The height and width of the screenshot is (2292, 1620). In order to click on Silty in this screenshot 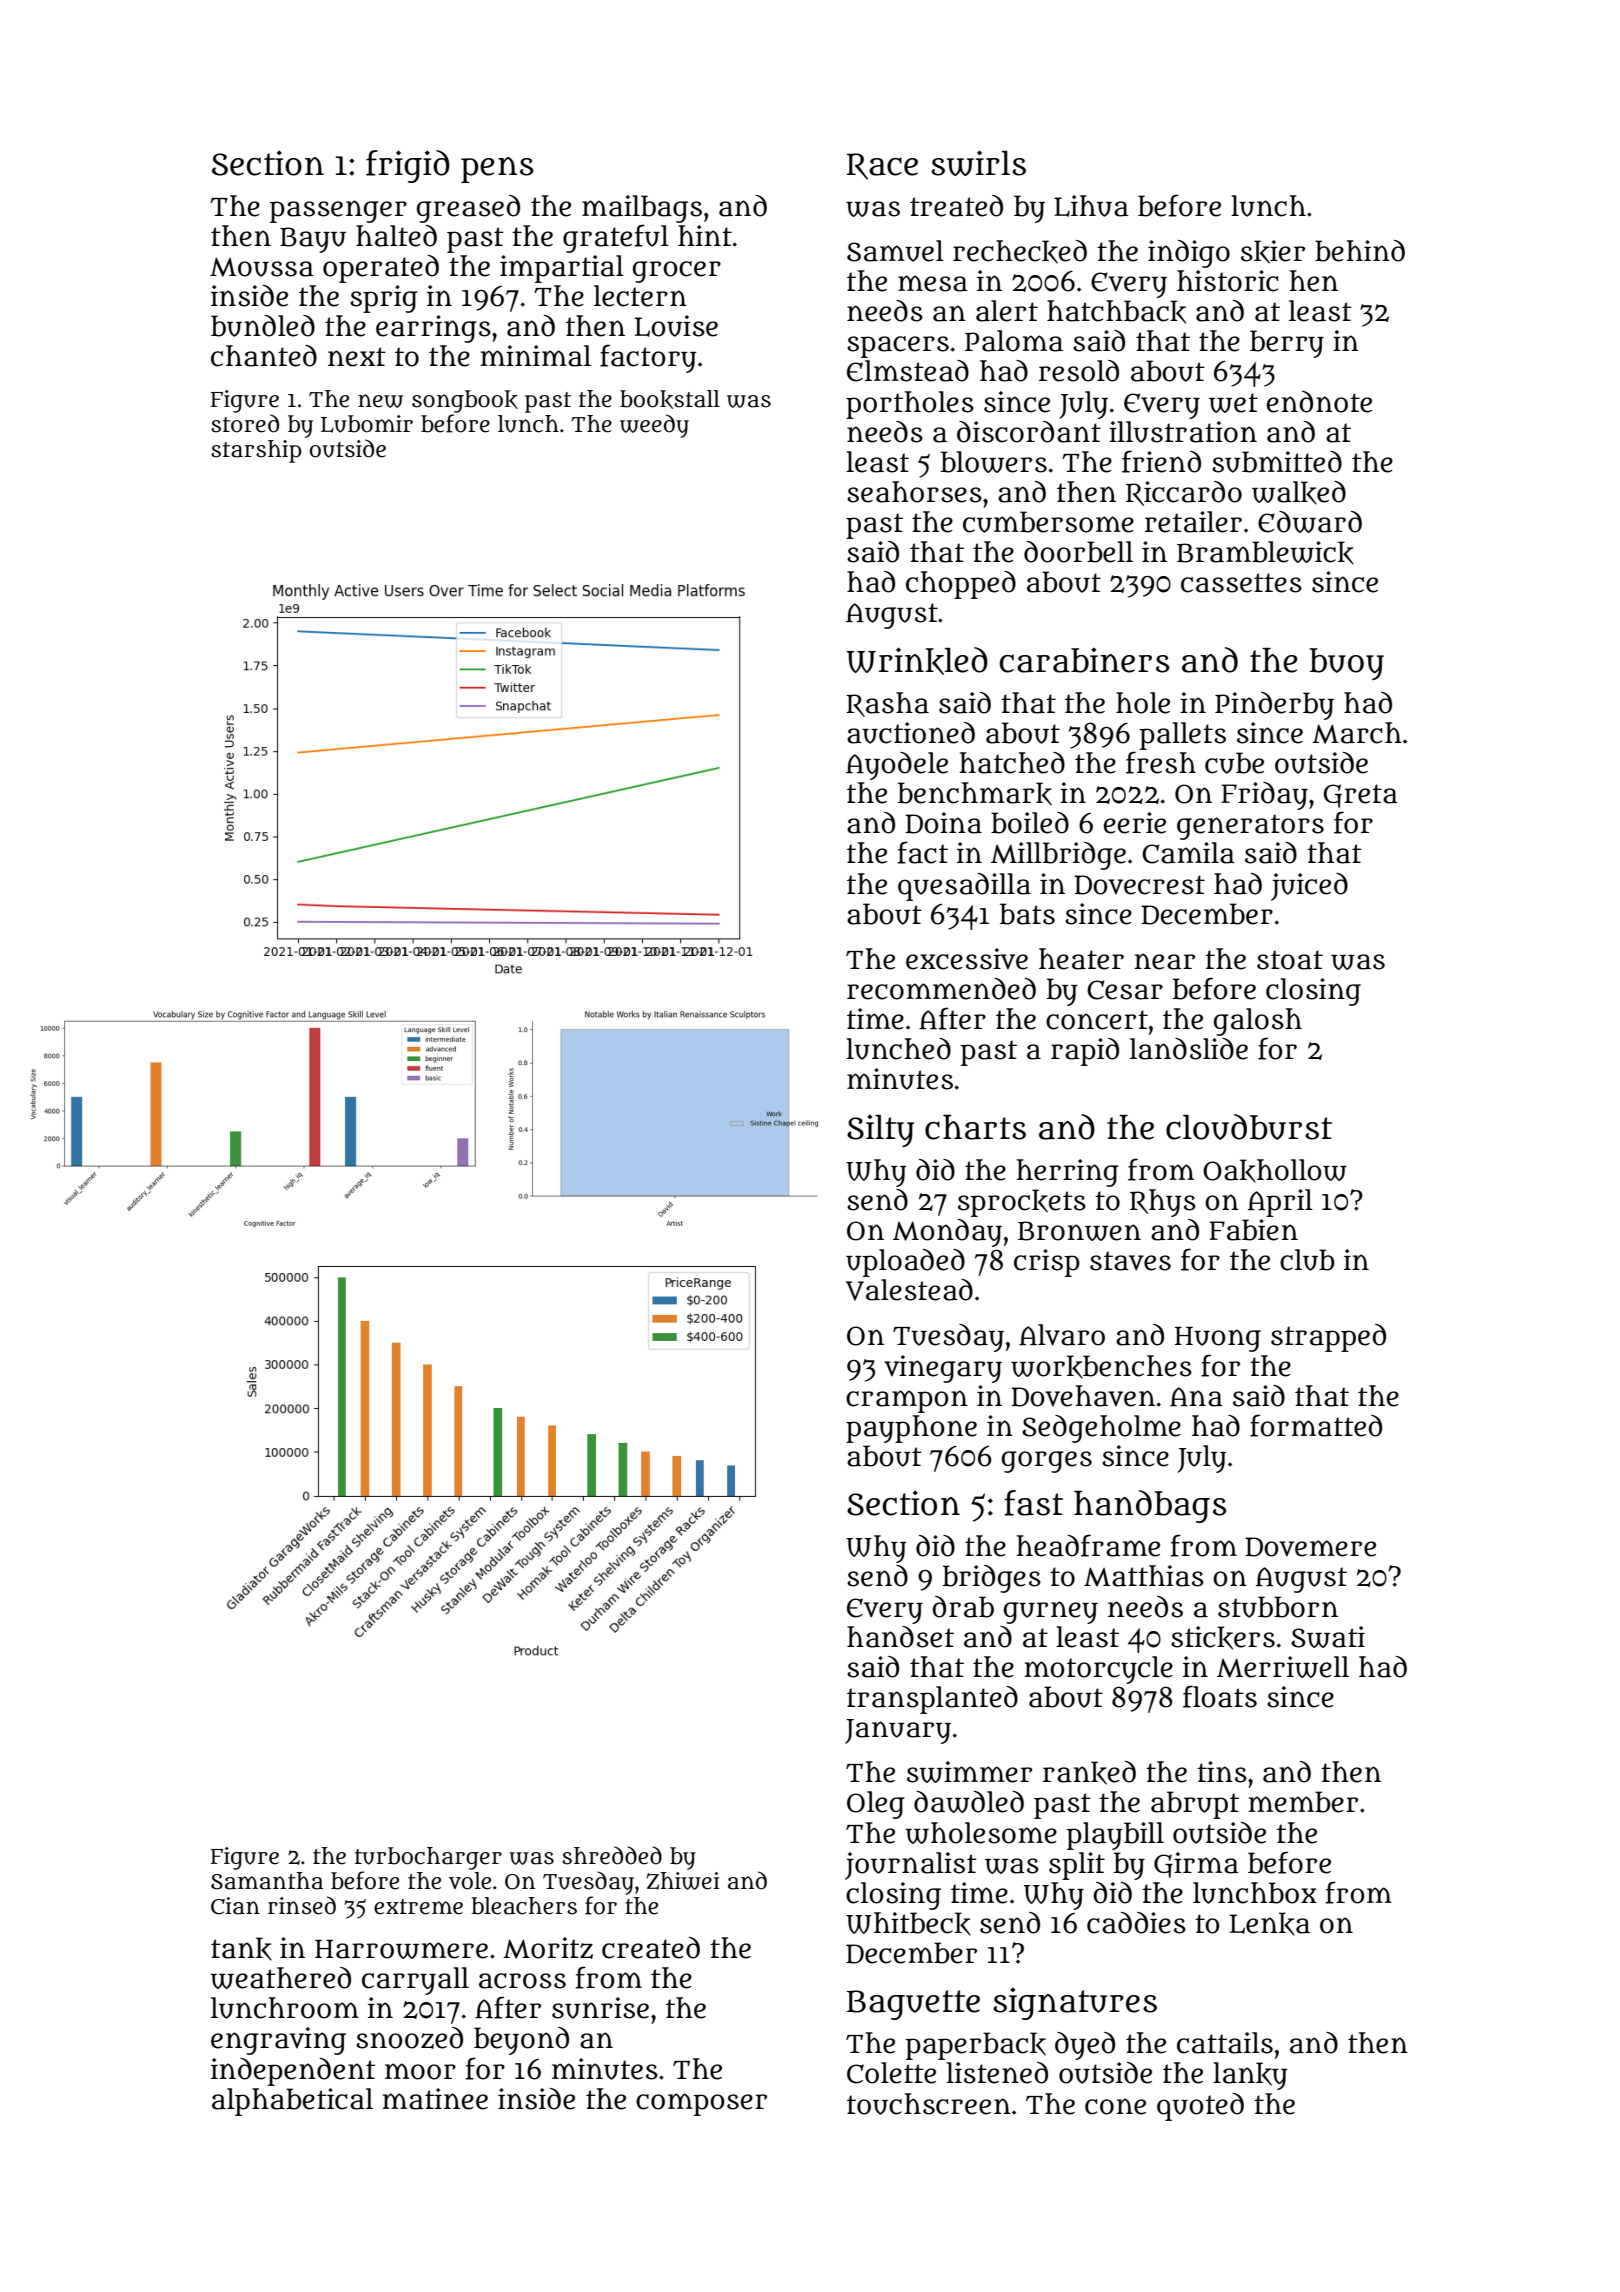, I will do `click(880, 1131)`.
